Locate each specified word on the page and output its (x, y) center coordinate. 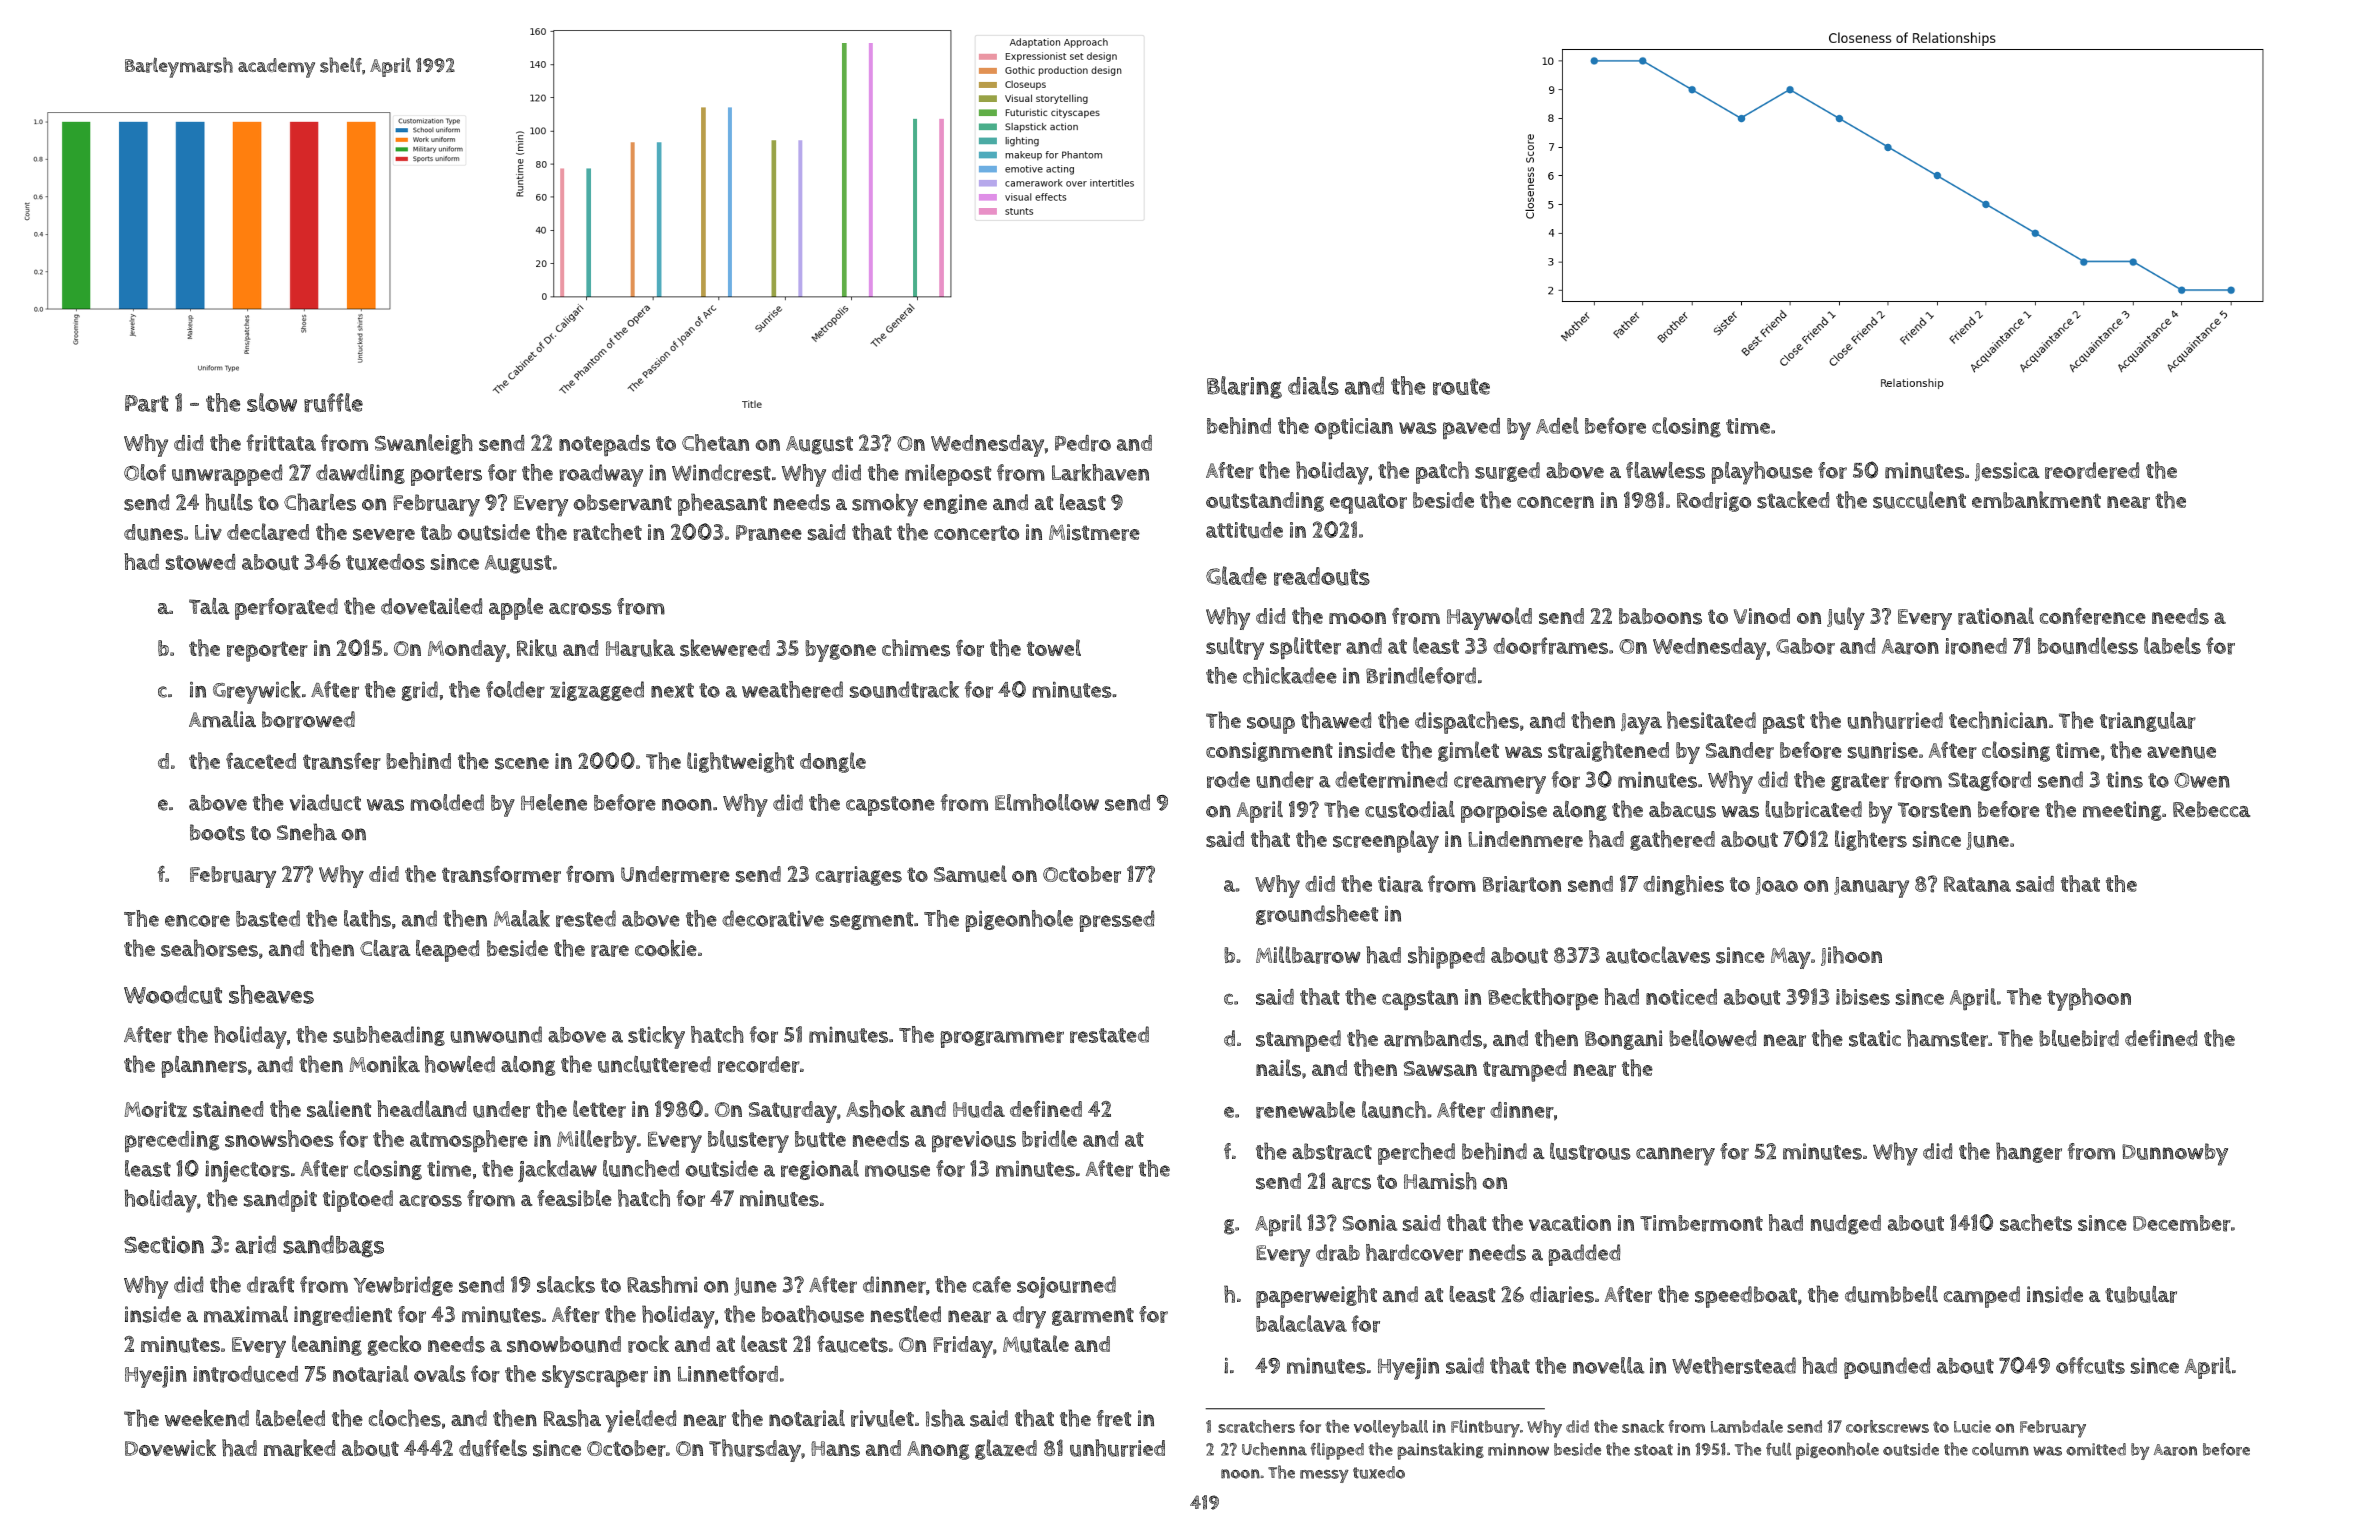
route (1461, 386)
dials (1313, 385)
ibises (1863, 997)
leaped (447, 951)
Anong (938, 1450)
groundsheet (1317, 915)
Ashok (875, 1109)
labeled (290, 1418)
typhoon (2089, 999)
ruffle (333, 402)
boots (217, 832)
